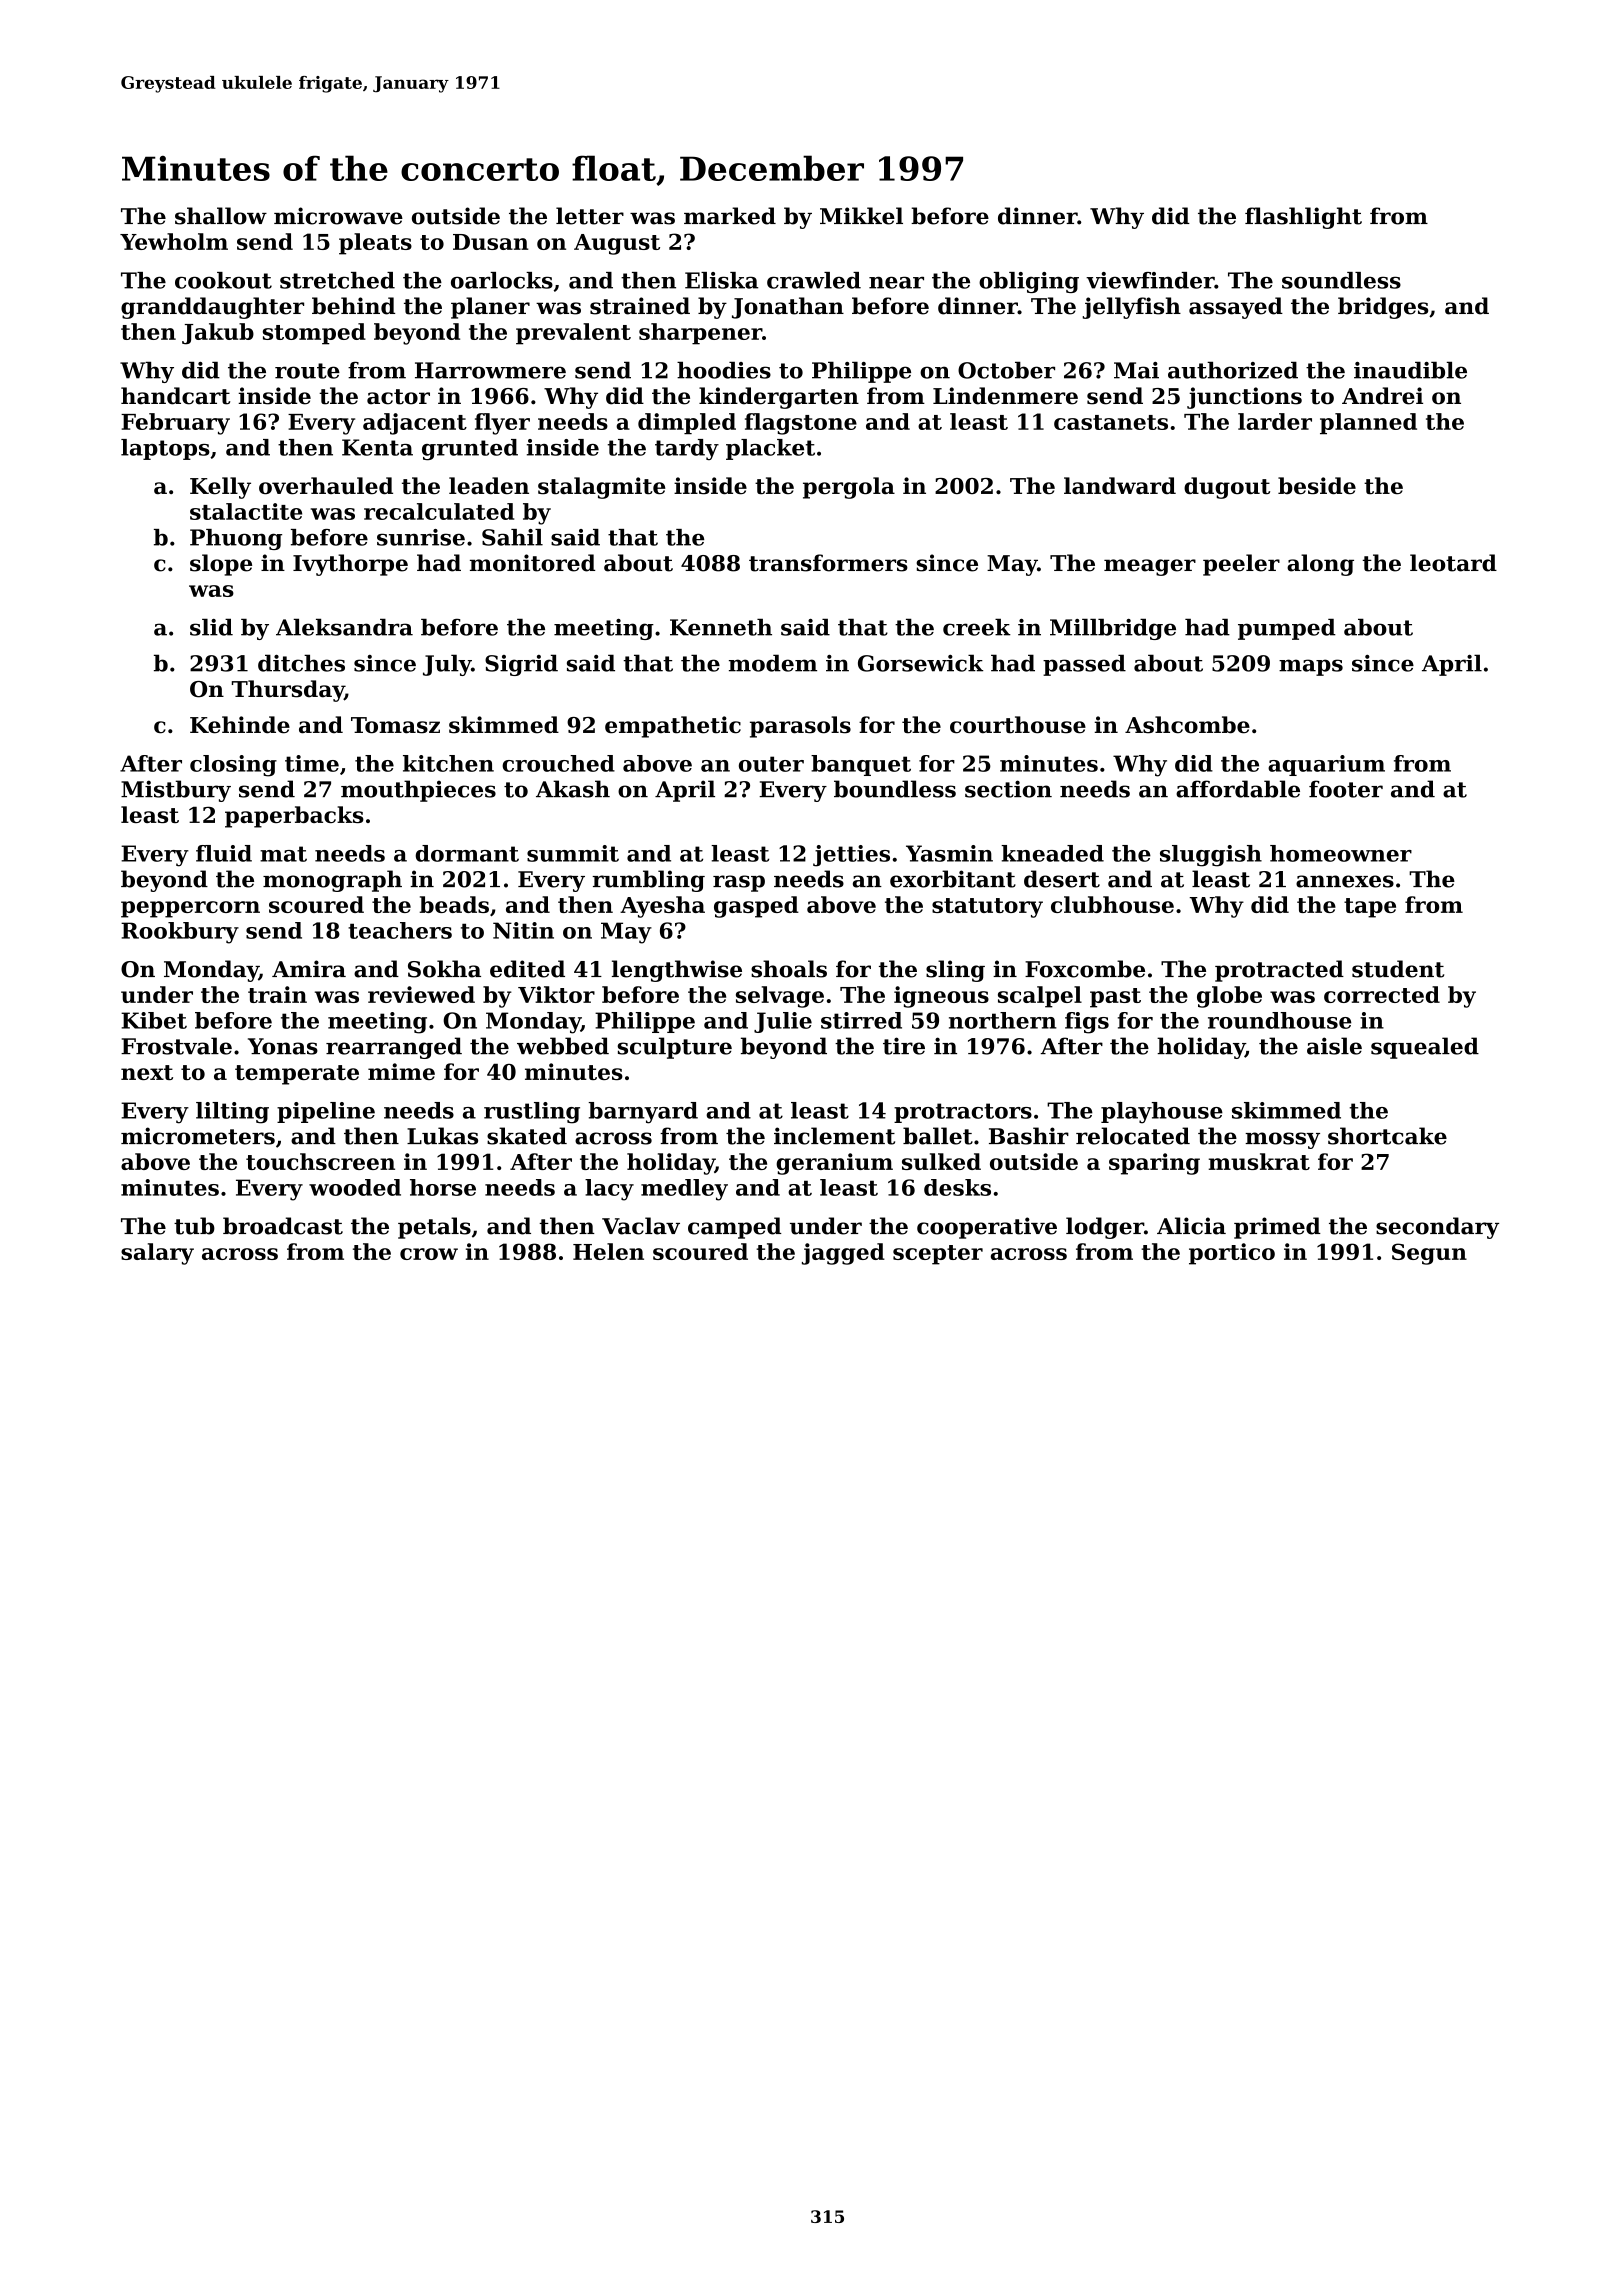  Describe the element at coordinates (1429, 1254) in the screenshot. I see `Segun` at that location.
